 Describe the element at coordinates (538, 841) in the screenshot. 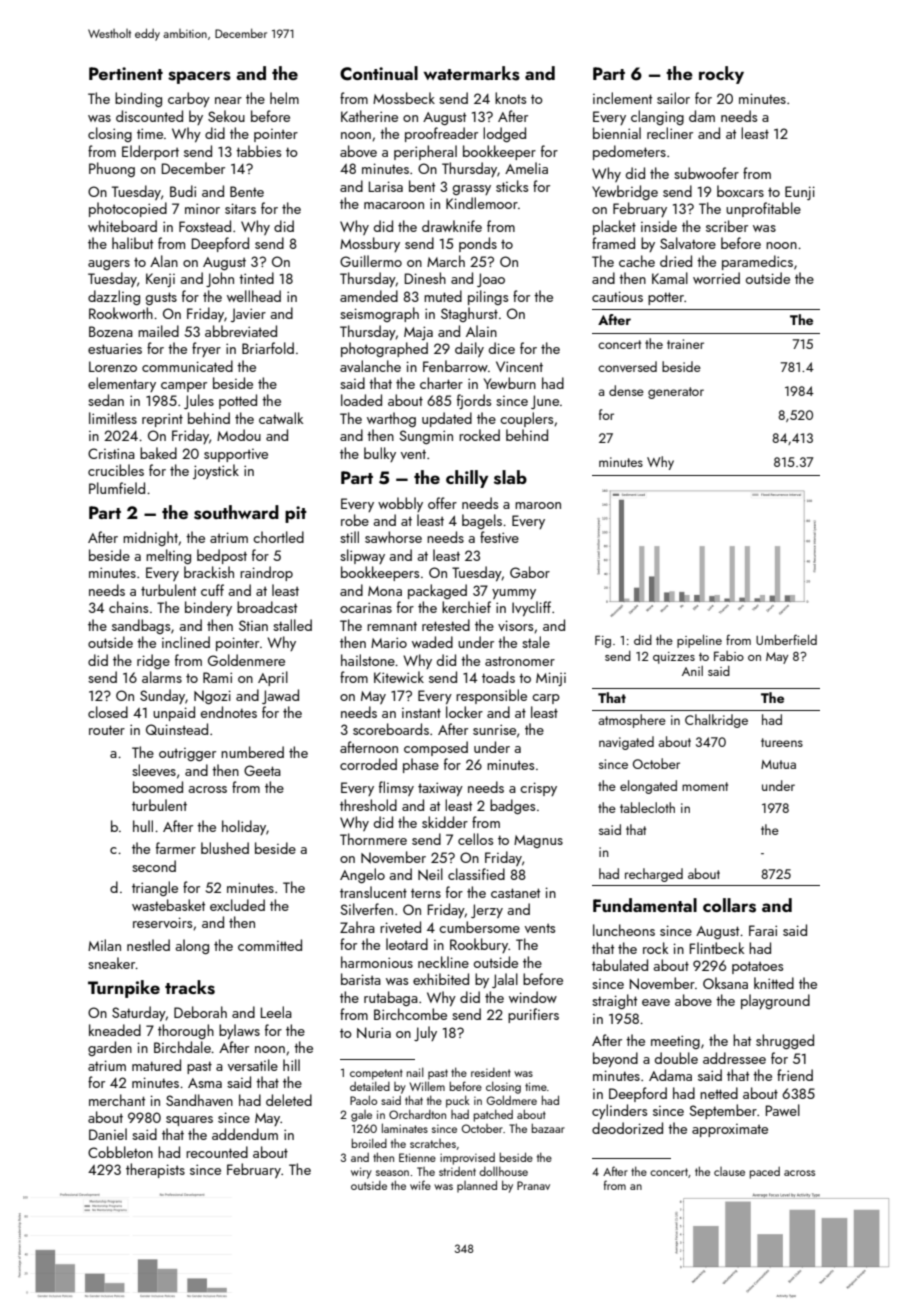

I see `Magnus` at that location.
